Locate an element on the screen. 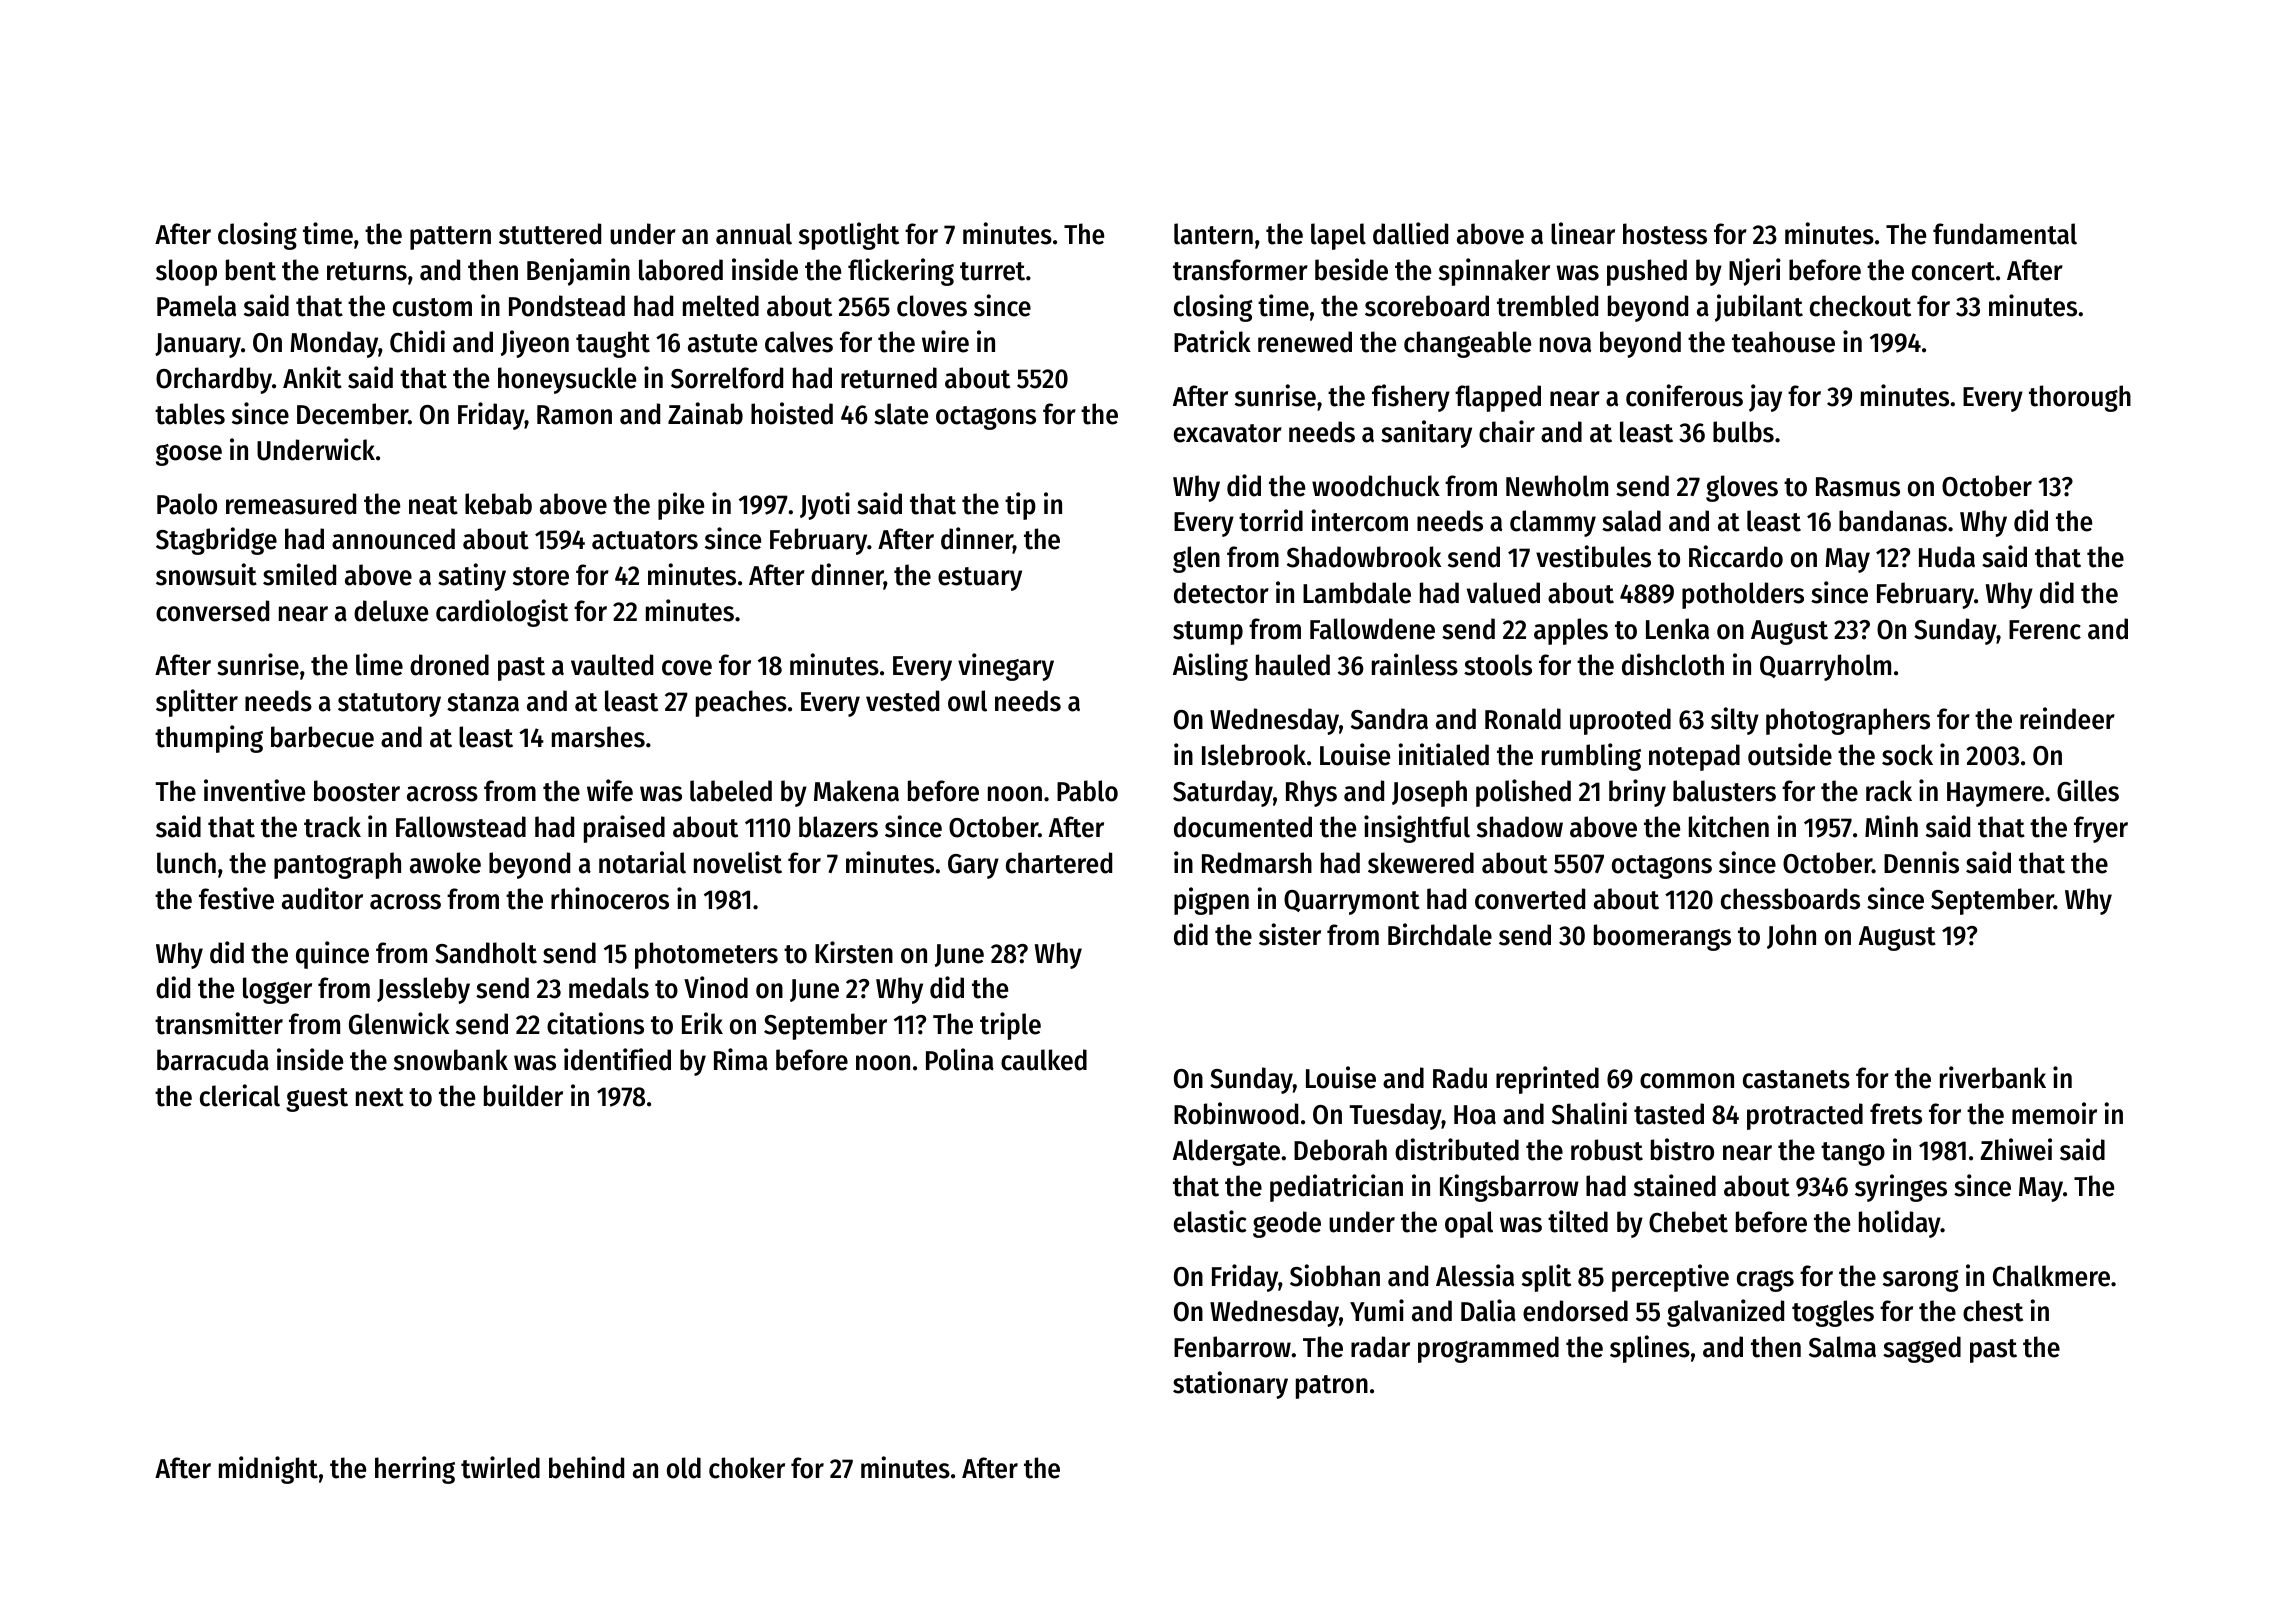 This screenshot has height=1620, width=2292. hostess is located at coordinates (1665, 234).
